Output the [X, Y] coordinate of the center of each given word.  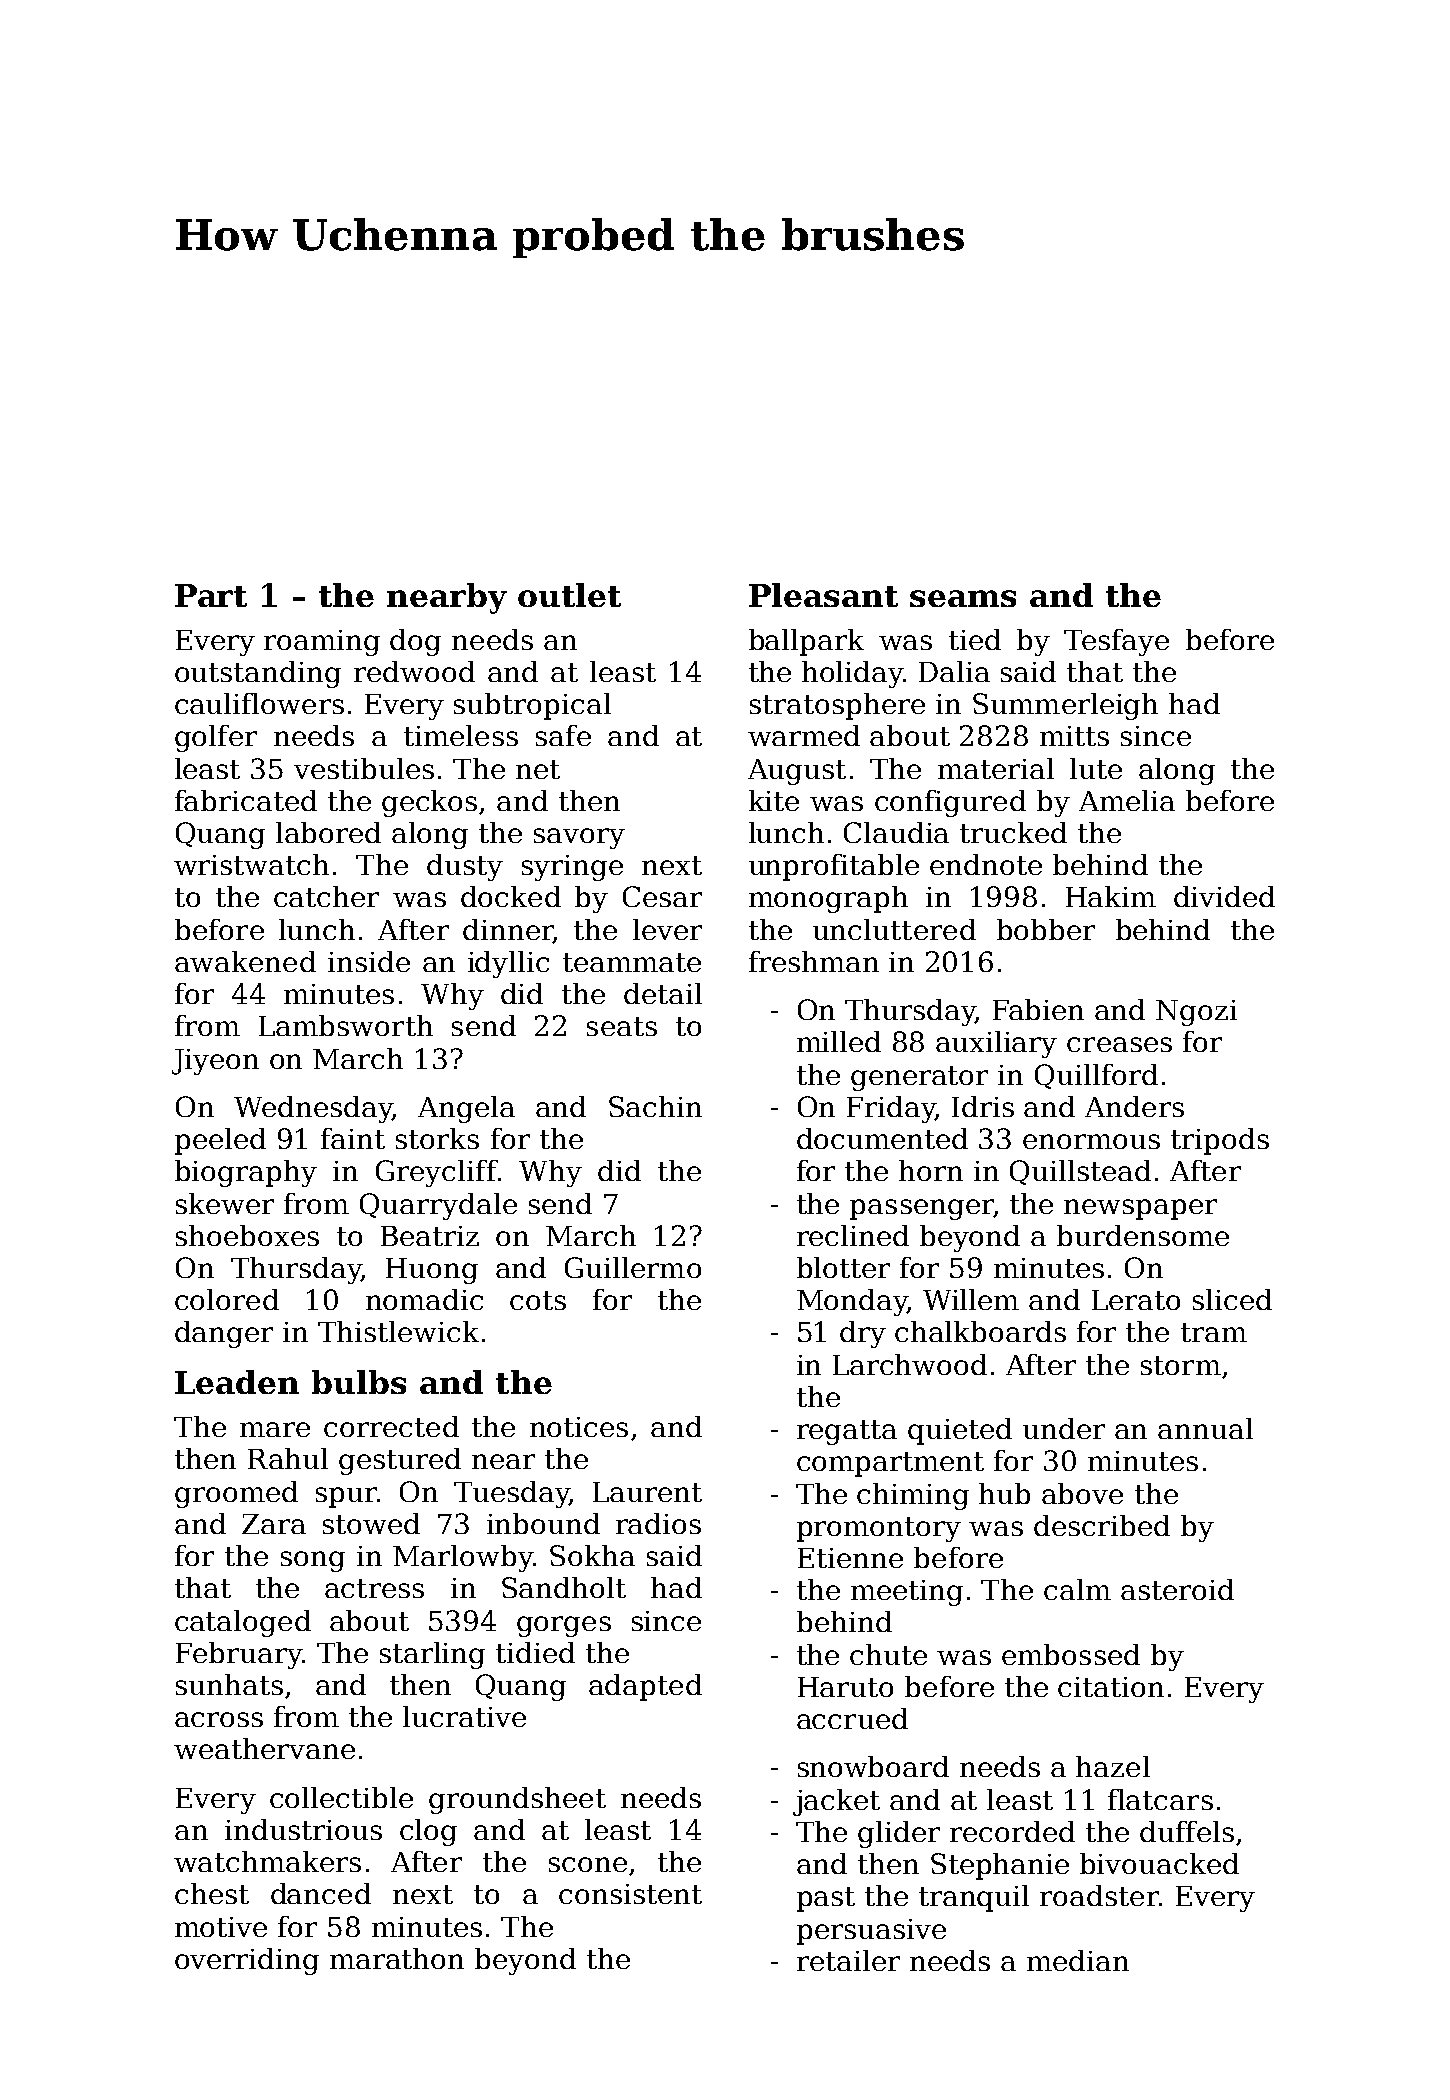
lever [667, 929]
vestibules [364, 768]
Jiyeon [215, 1062]
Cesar [662, 896]
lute [1096, 768]
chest [212, 1893]
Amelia [1127, 800]
